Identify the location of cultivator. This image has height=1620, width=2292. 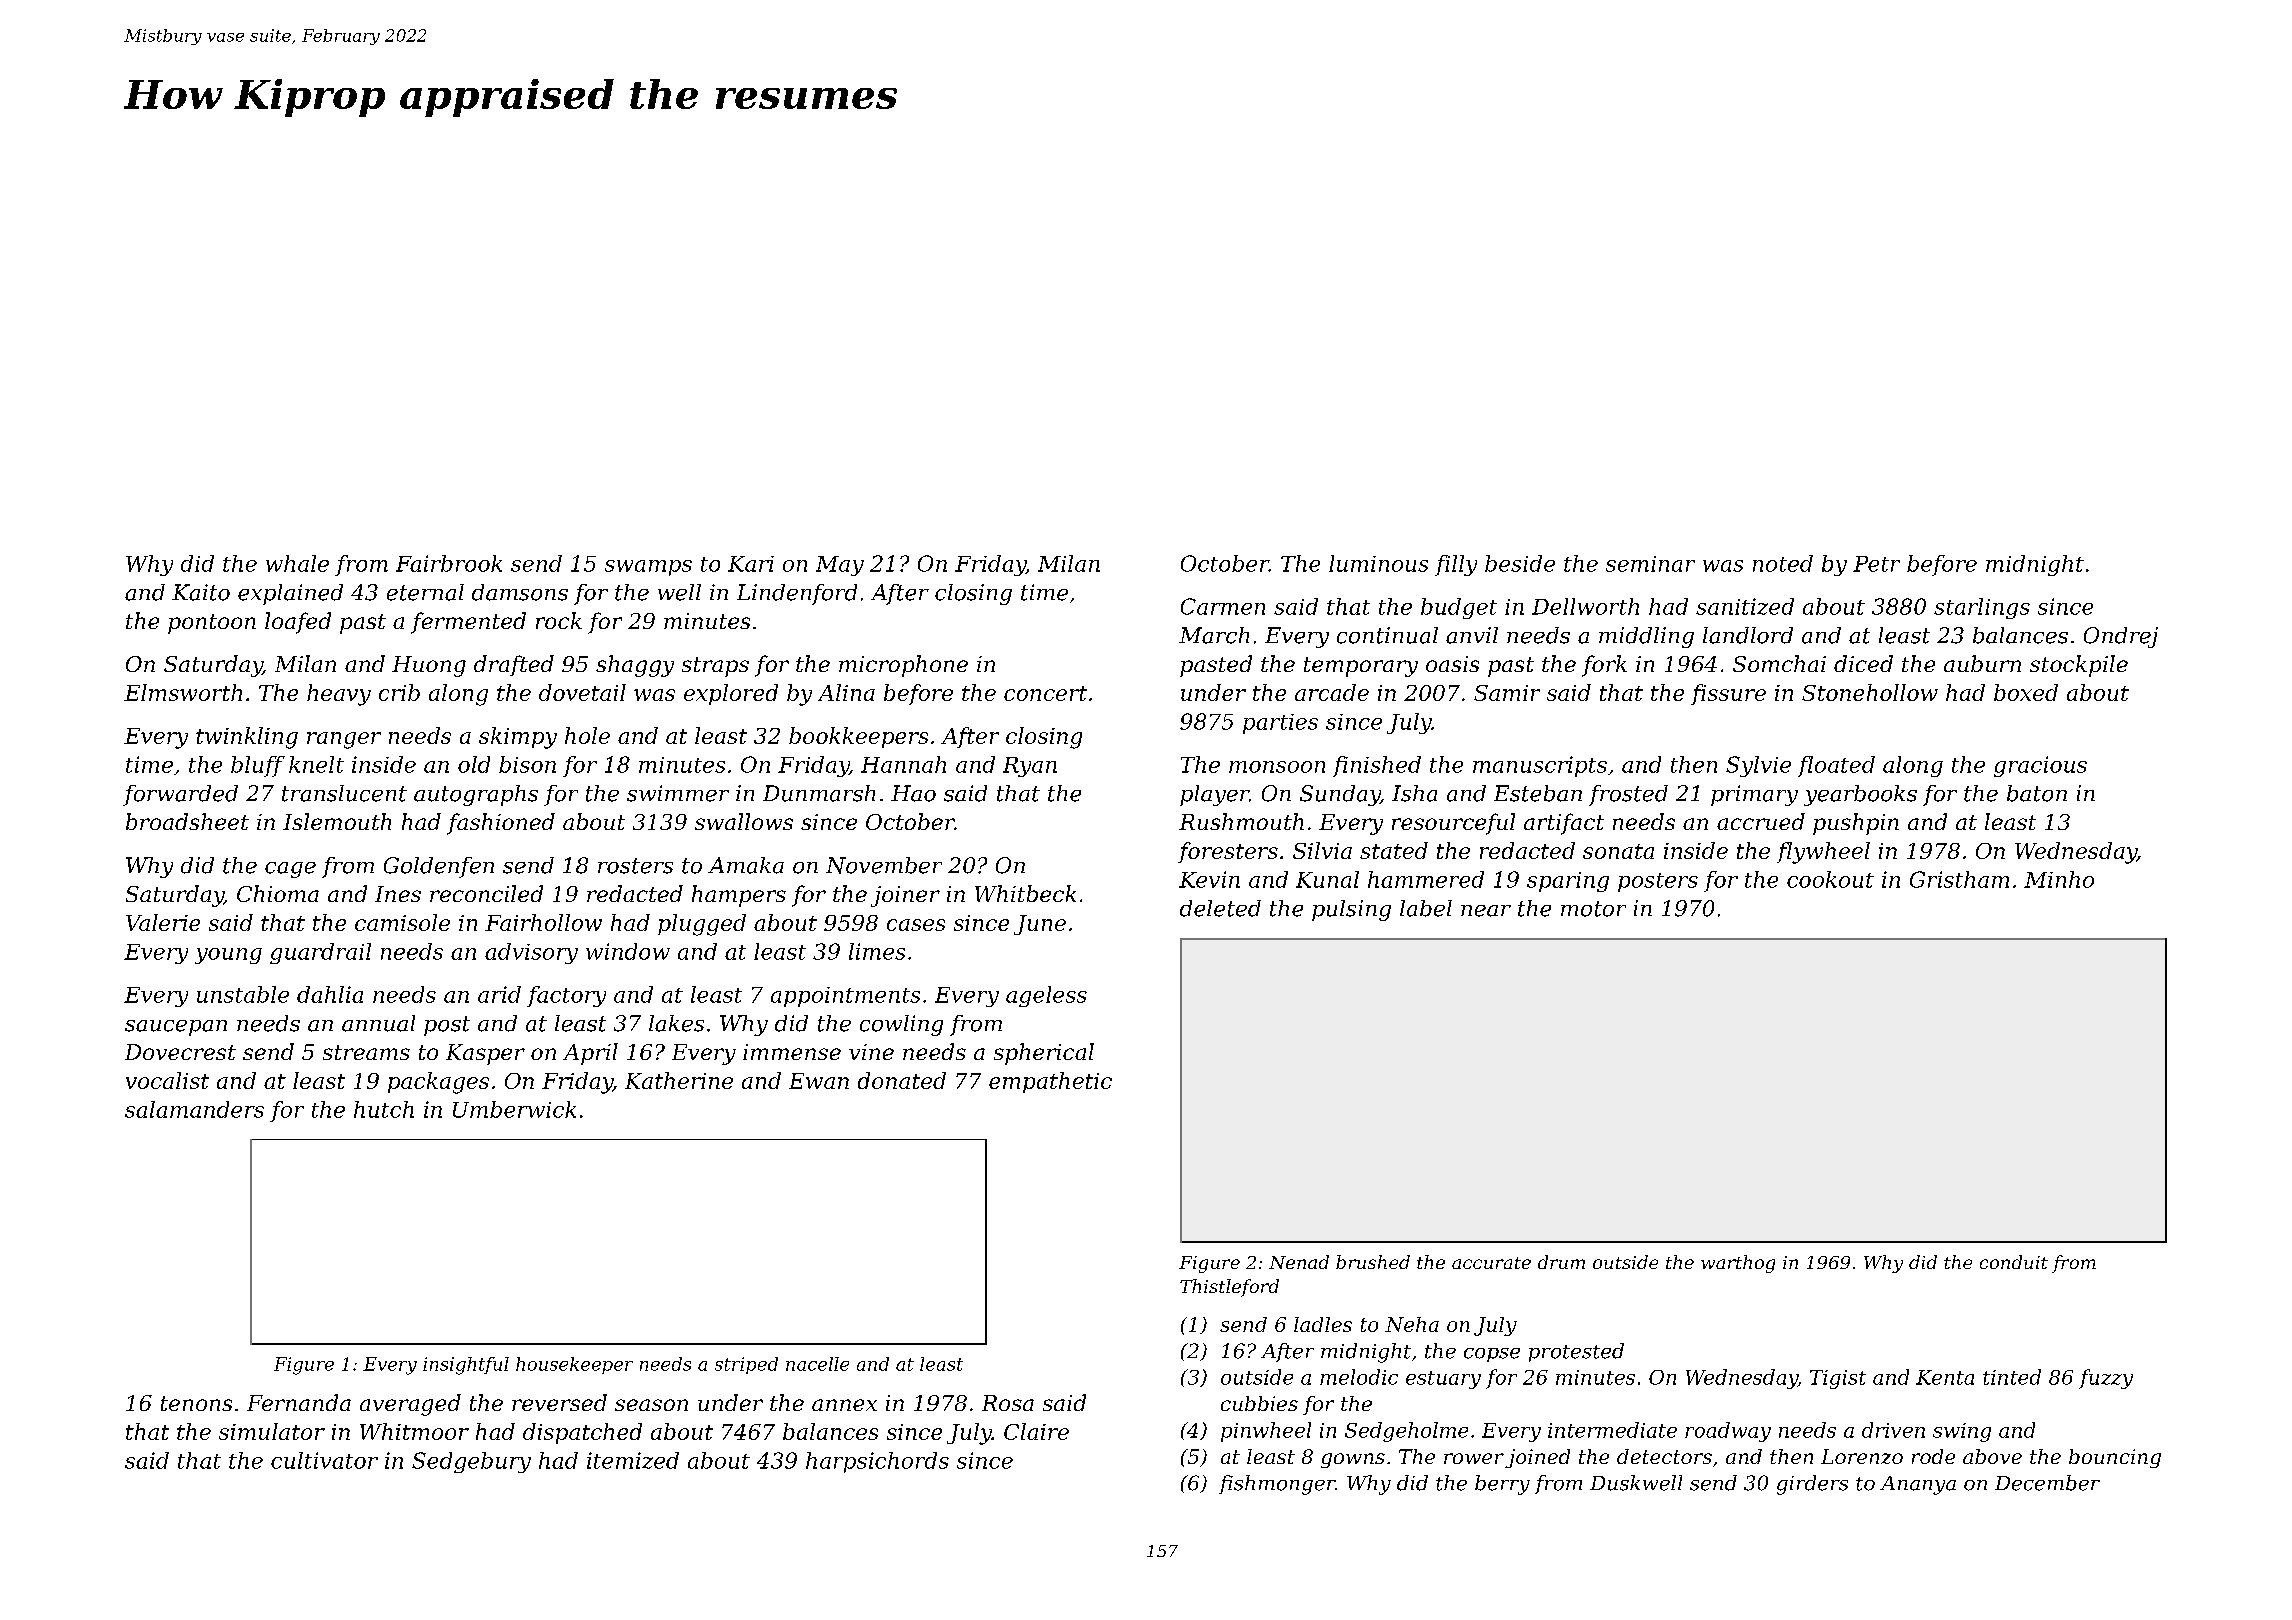
(324, 1460).
